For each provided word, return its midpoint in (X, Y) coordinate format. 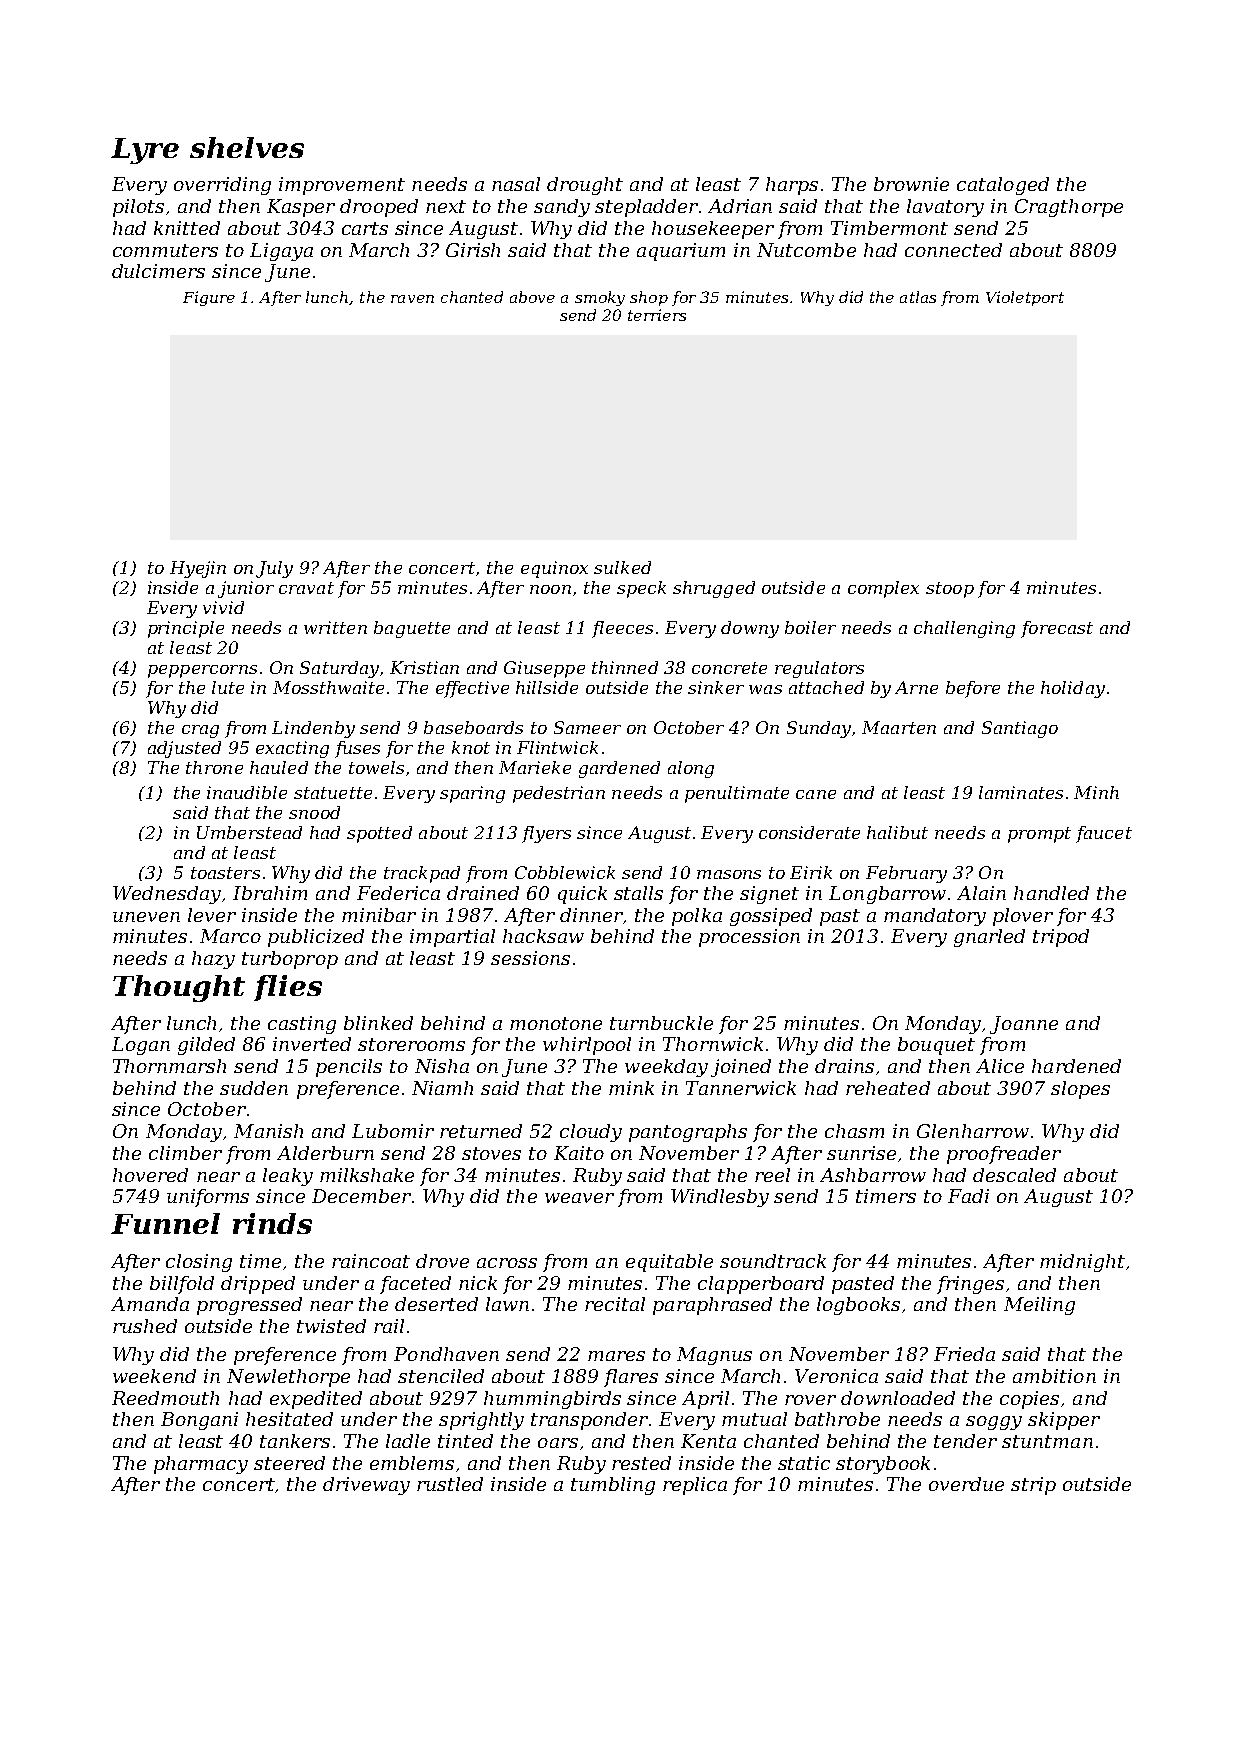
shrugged (714, 589)
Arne (916, 687)
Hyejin (198, 569)
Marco (230, 936)
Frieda (964, 1354)
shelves (247, 147)
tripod (1061, 938)
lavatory (945, 208)
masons (729, 874)
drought (585, 186)
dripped (258, 1285)
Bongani (199, 1421)
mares (616, 1356)
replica (695, 1486)
